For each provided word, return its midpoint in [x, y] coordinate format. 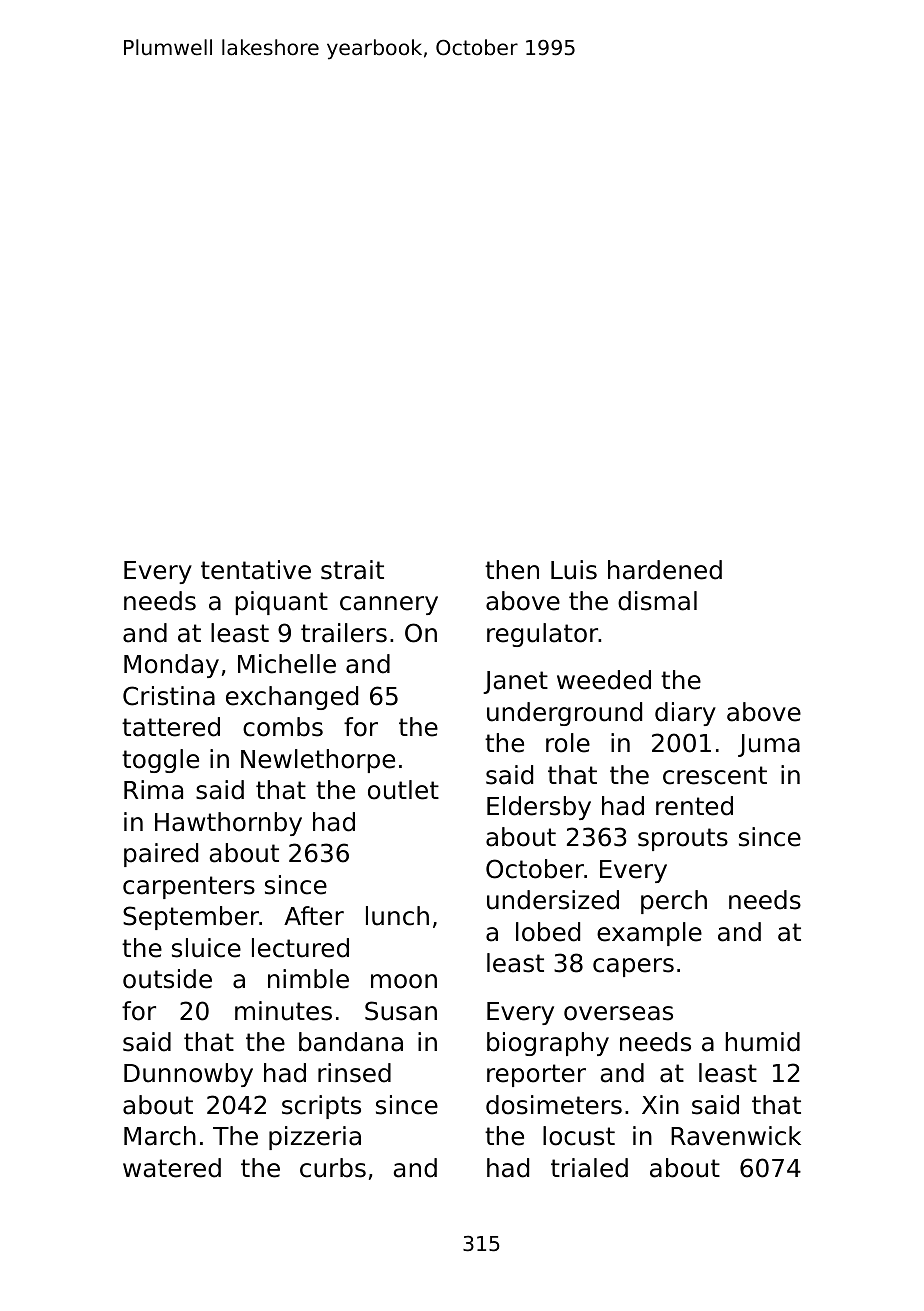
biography [548, 1044]
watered [172, 1168]
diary [685, 714]
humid [762, 1042]
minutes [283, 1011]
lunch [397, 916]
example [649, 934]
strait [352, 570]
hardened [665, 570]
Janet [515, 682]
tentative [256, 570]
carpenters [189, 887]
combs [283, 727]
